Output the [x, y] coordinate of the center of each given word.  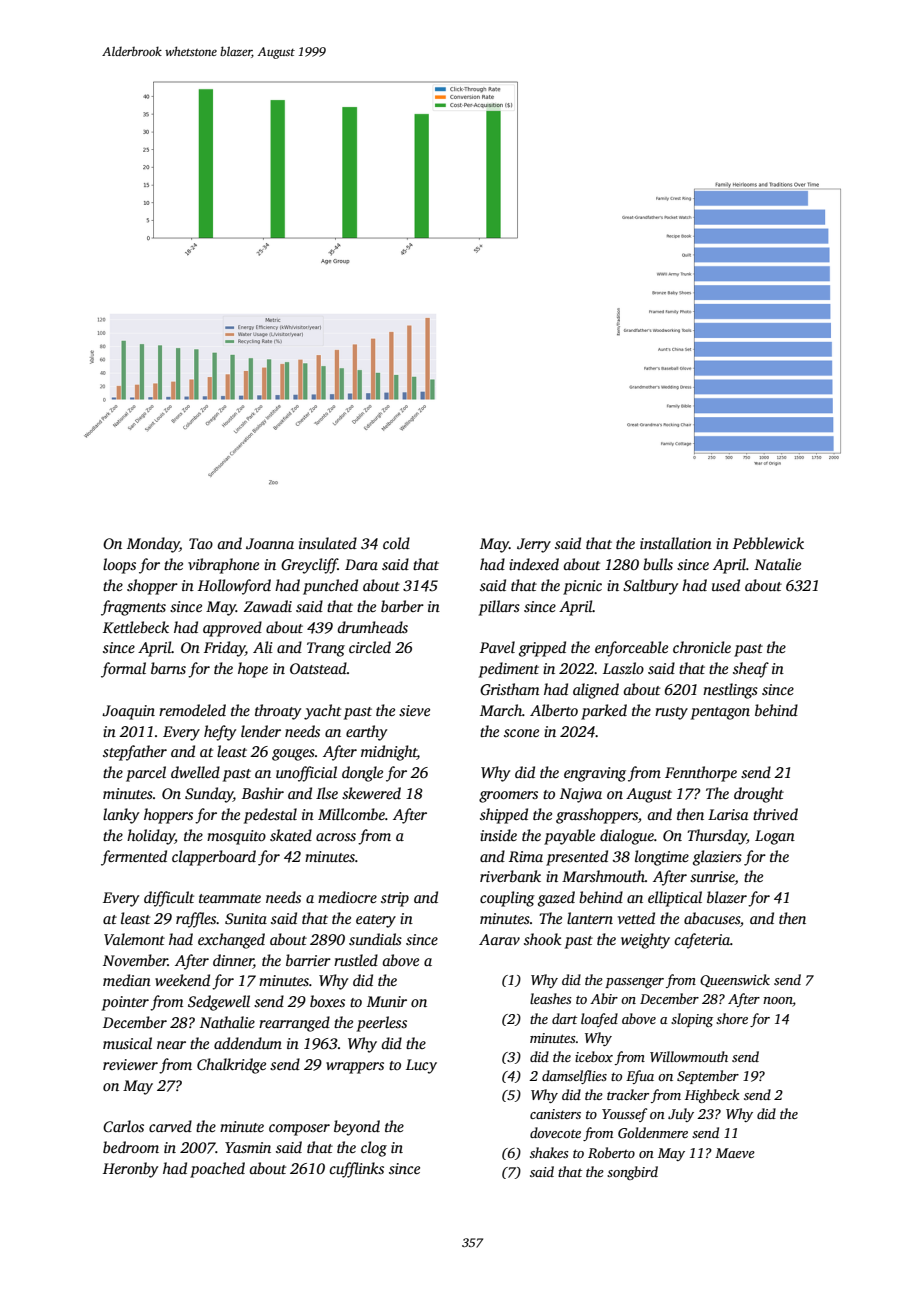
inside [498, 835]
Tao [201, 543]
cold [396, 543]
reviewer [130, 1064]
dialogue [627, 837]
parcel [146, 774]
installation [676, 543]
